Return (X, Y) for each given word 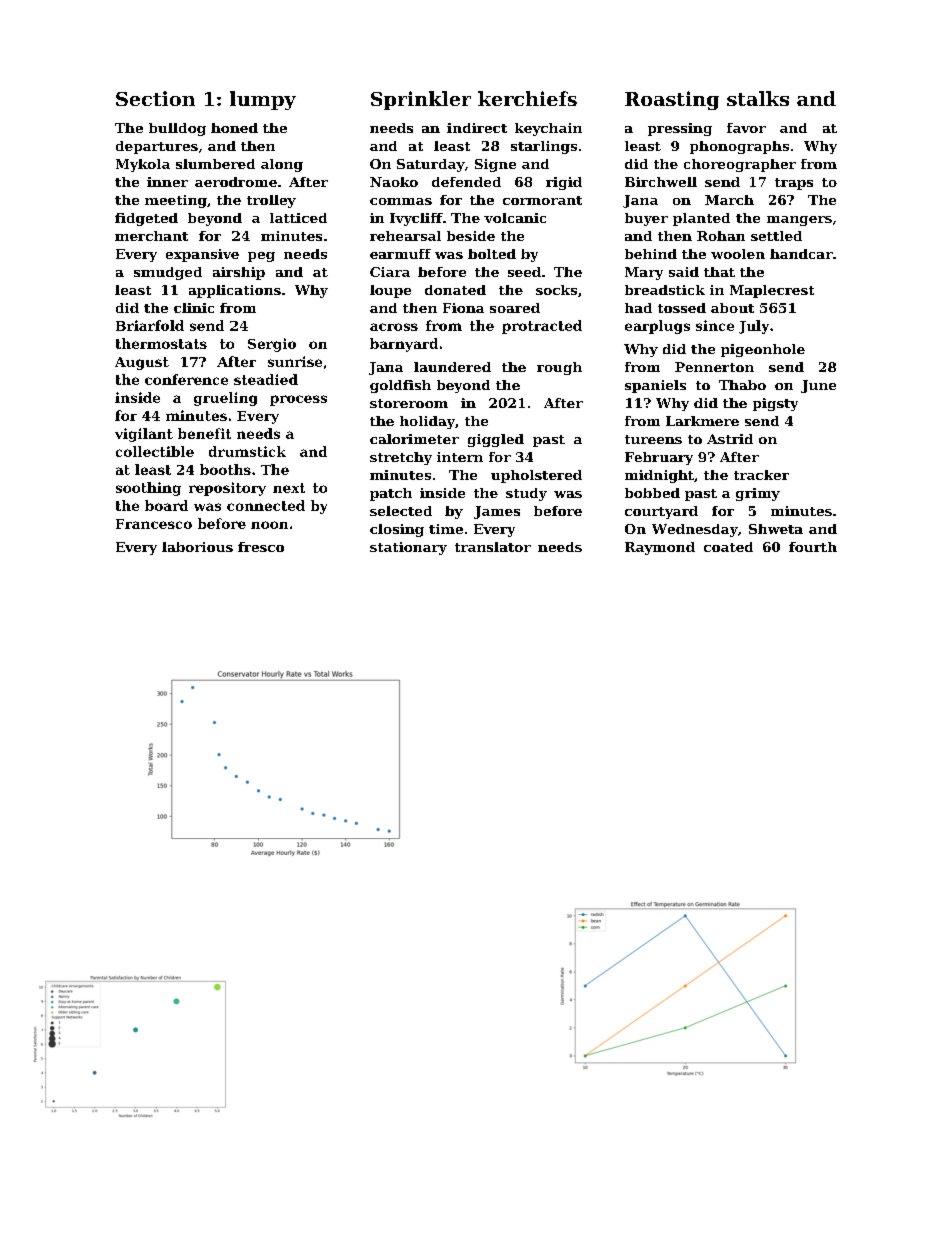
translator (493, 547)
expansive (202, 255)
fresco (261, 547)
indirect (477, 128)
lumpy (263, 100)
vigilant (144, 435)
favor (746, 128)
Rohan (721, 236)
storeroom (409, 403)
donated (455, 290)
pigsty (775, 404)
